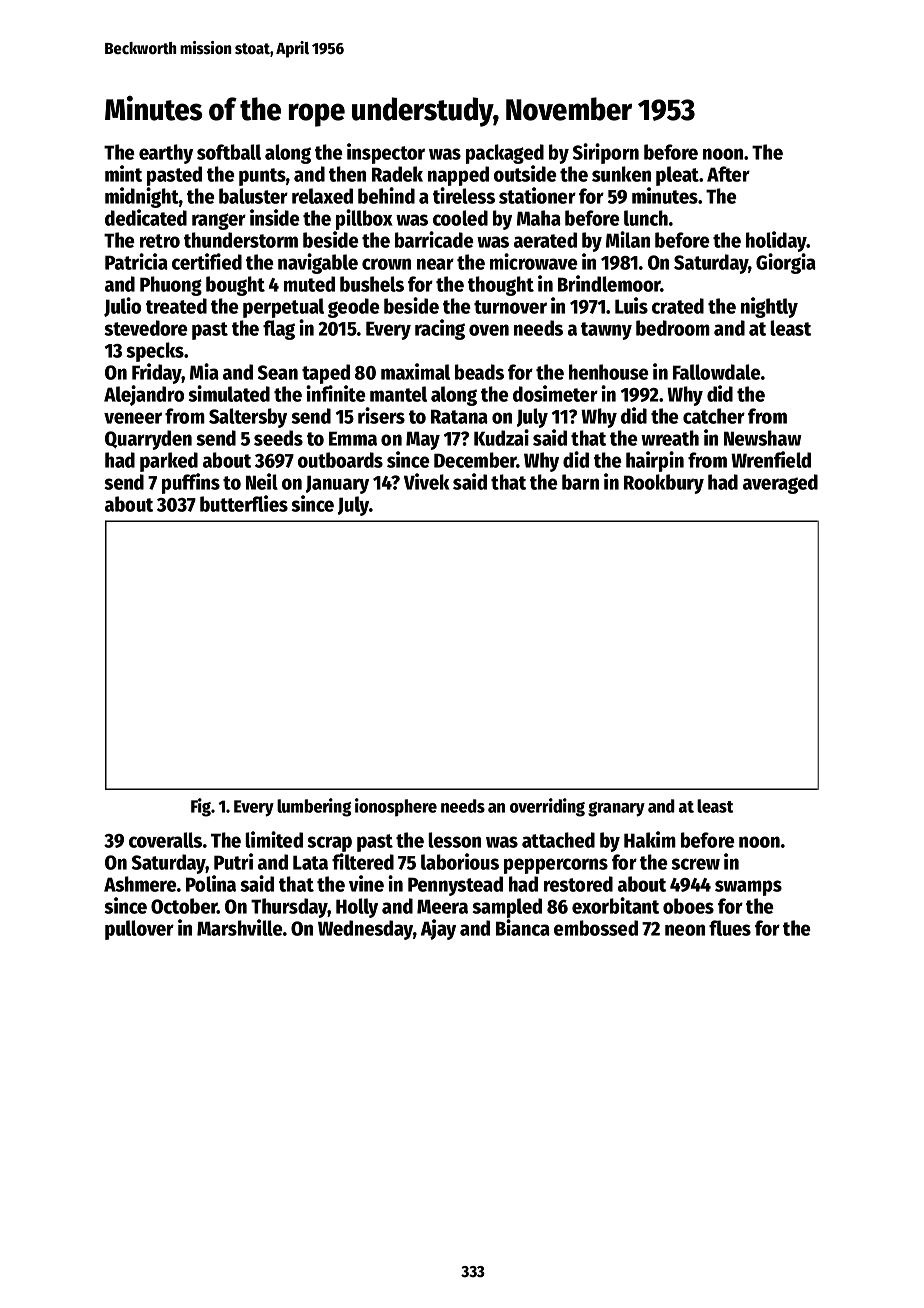  I want to click on overriding, so click(547, 807).
